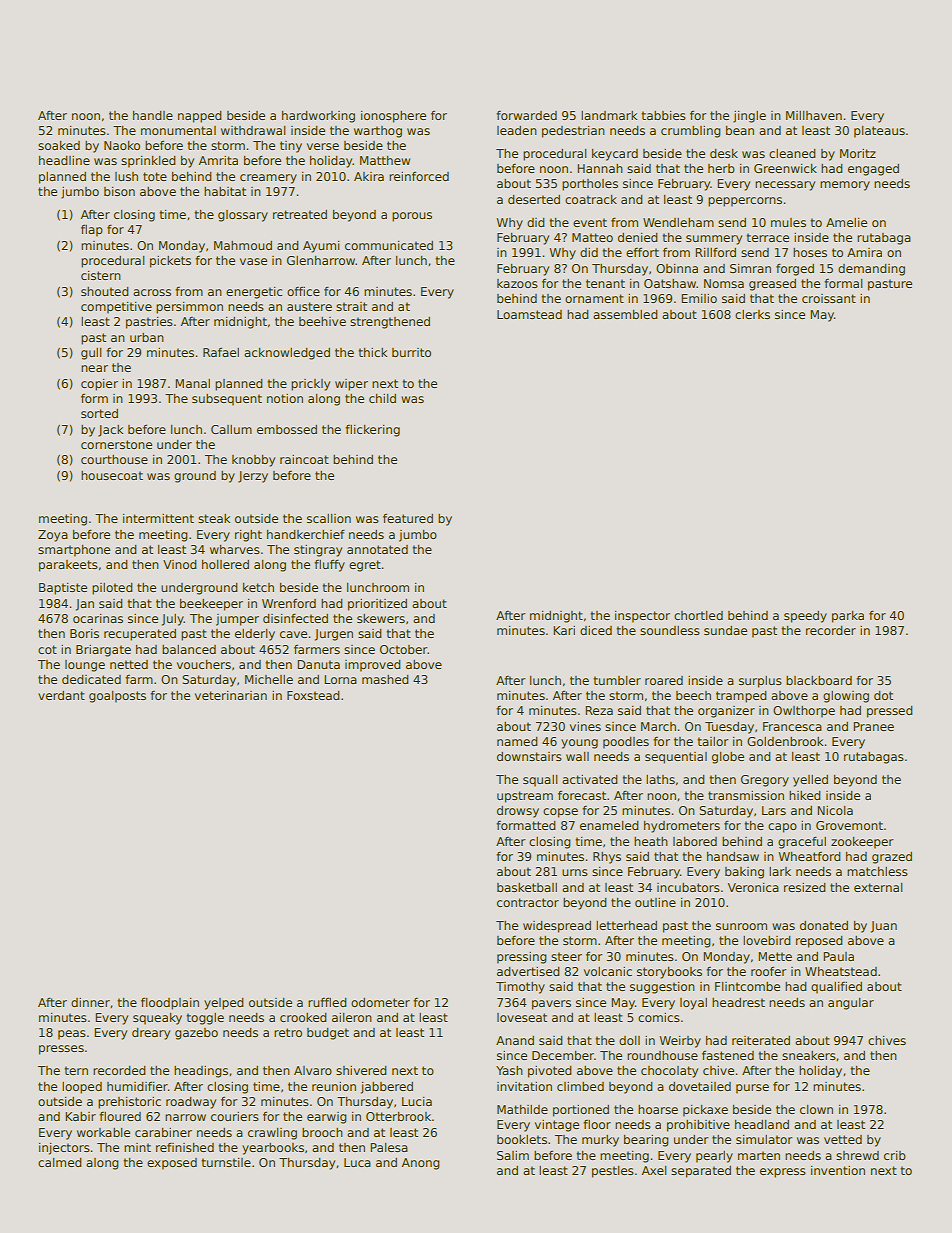  Describe the element at coordinates (199, 117) in the page. I see `napped` at that location.
